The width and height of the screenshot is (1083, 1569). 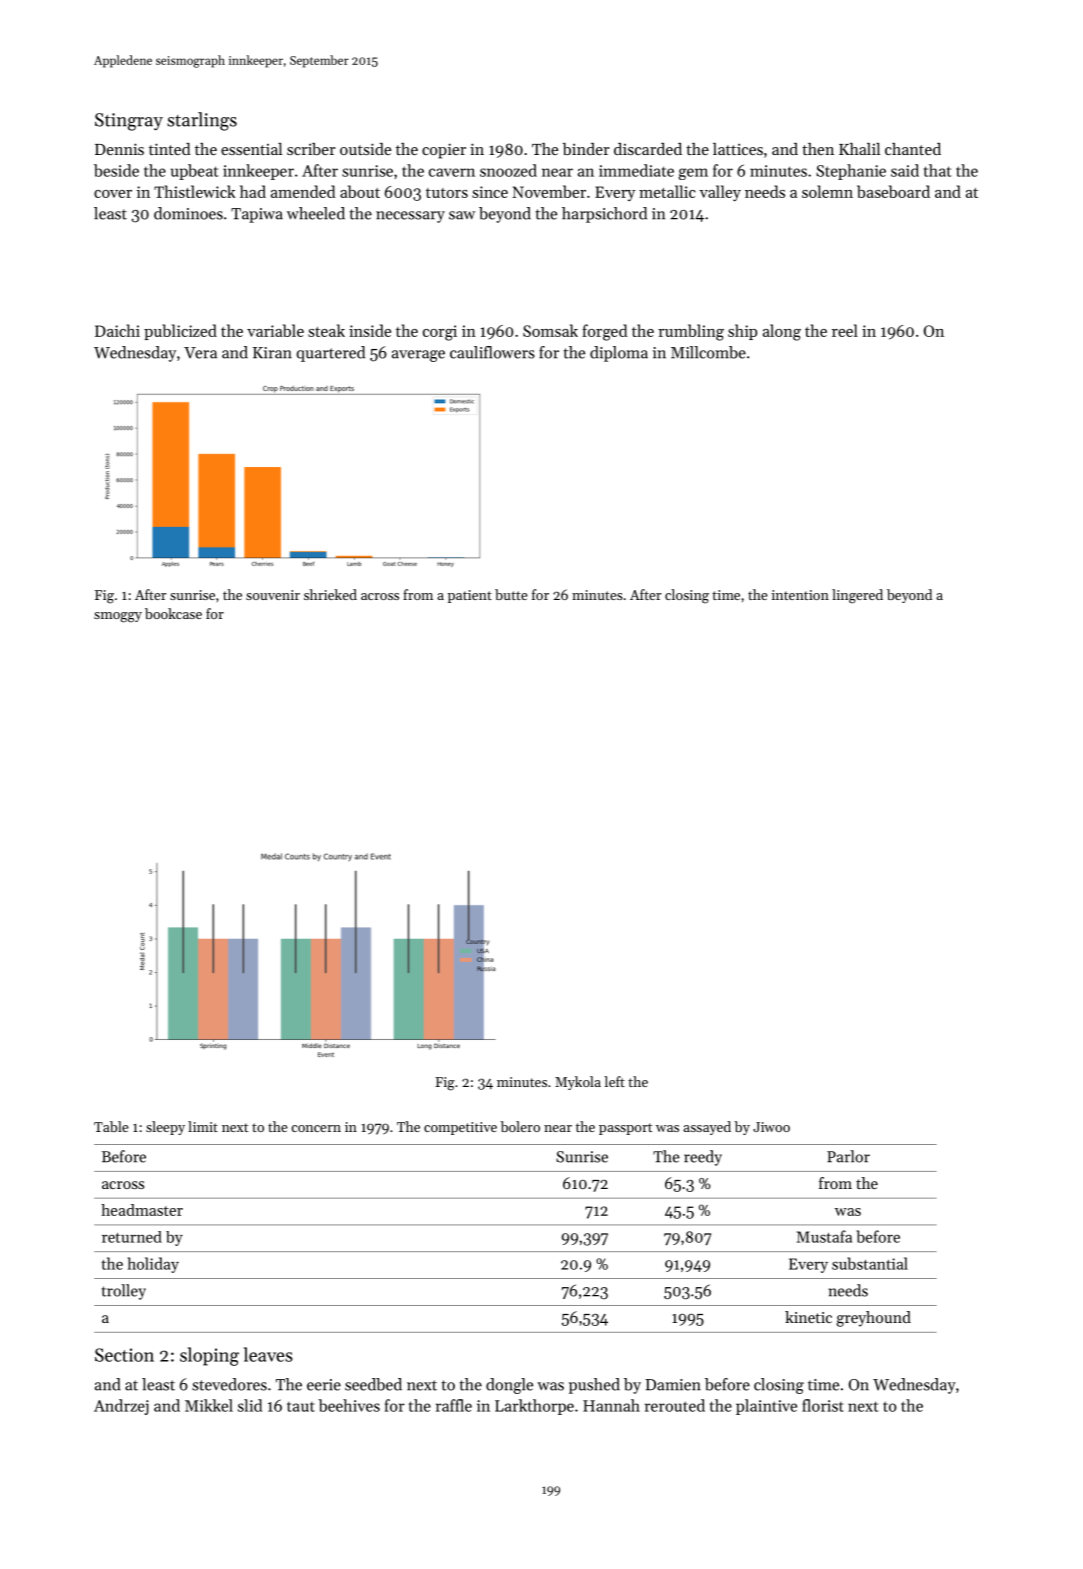 I want to click on Hannah, so click(x=611, y=1405).
